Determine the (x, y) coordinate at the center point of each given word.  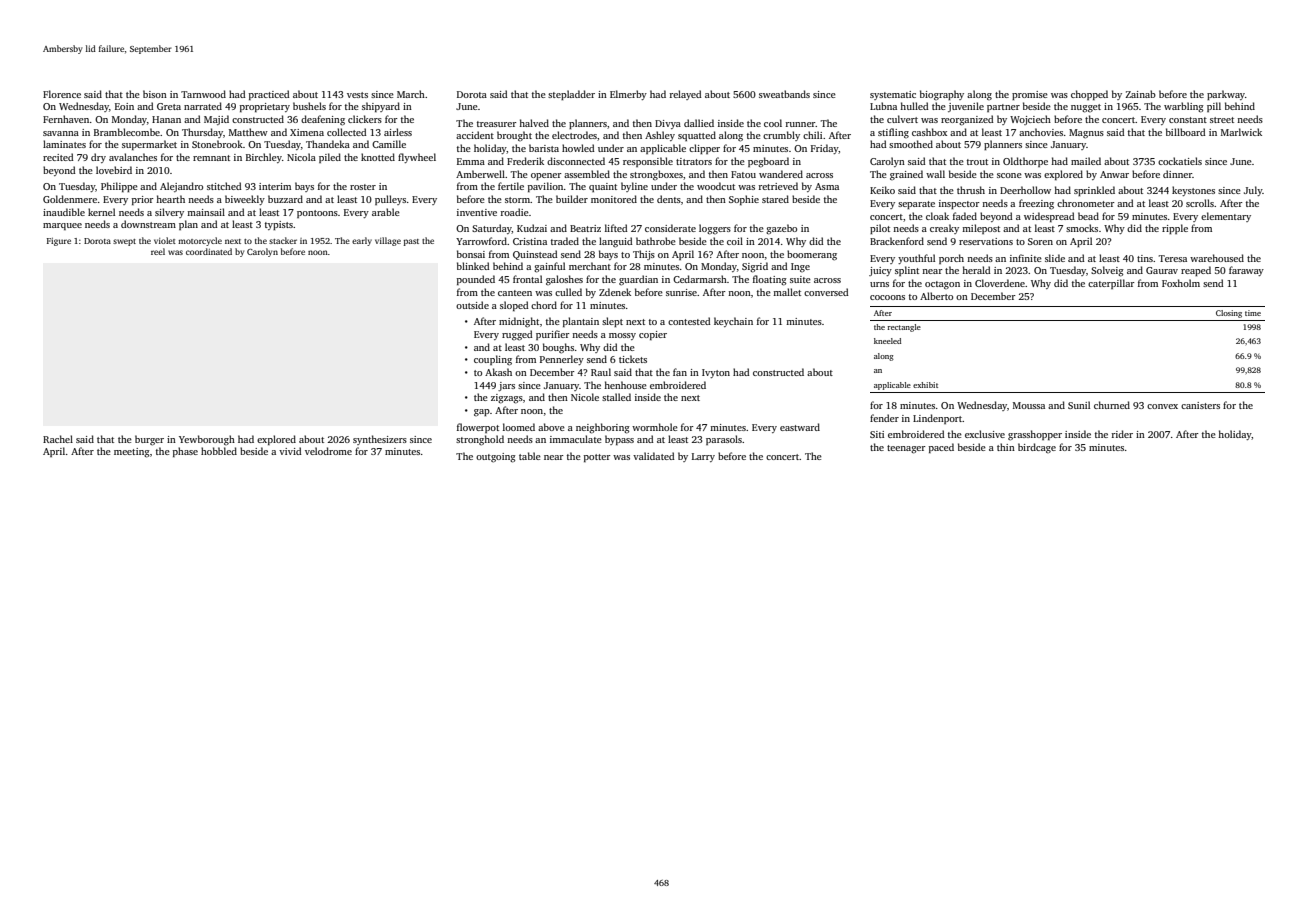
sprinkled (1094, 191)
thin (1006, 447)
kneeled (887, 341)
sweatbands (784, 94)
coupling (493, 360)
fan (680, 372)
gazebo (781, 229)
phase (185, 452)
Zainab (1140, 94)
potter (597, 458)
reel (158, 251)
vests (357, 95)
